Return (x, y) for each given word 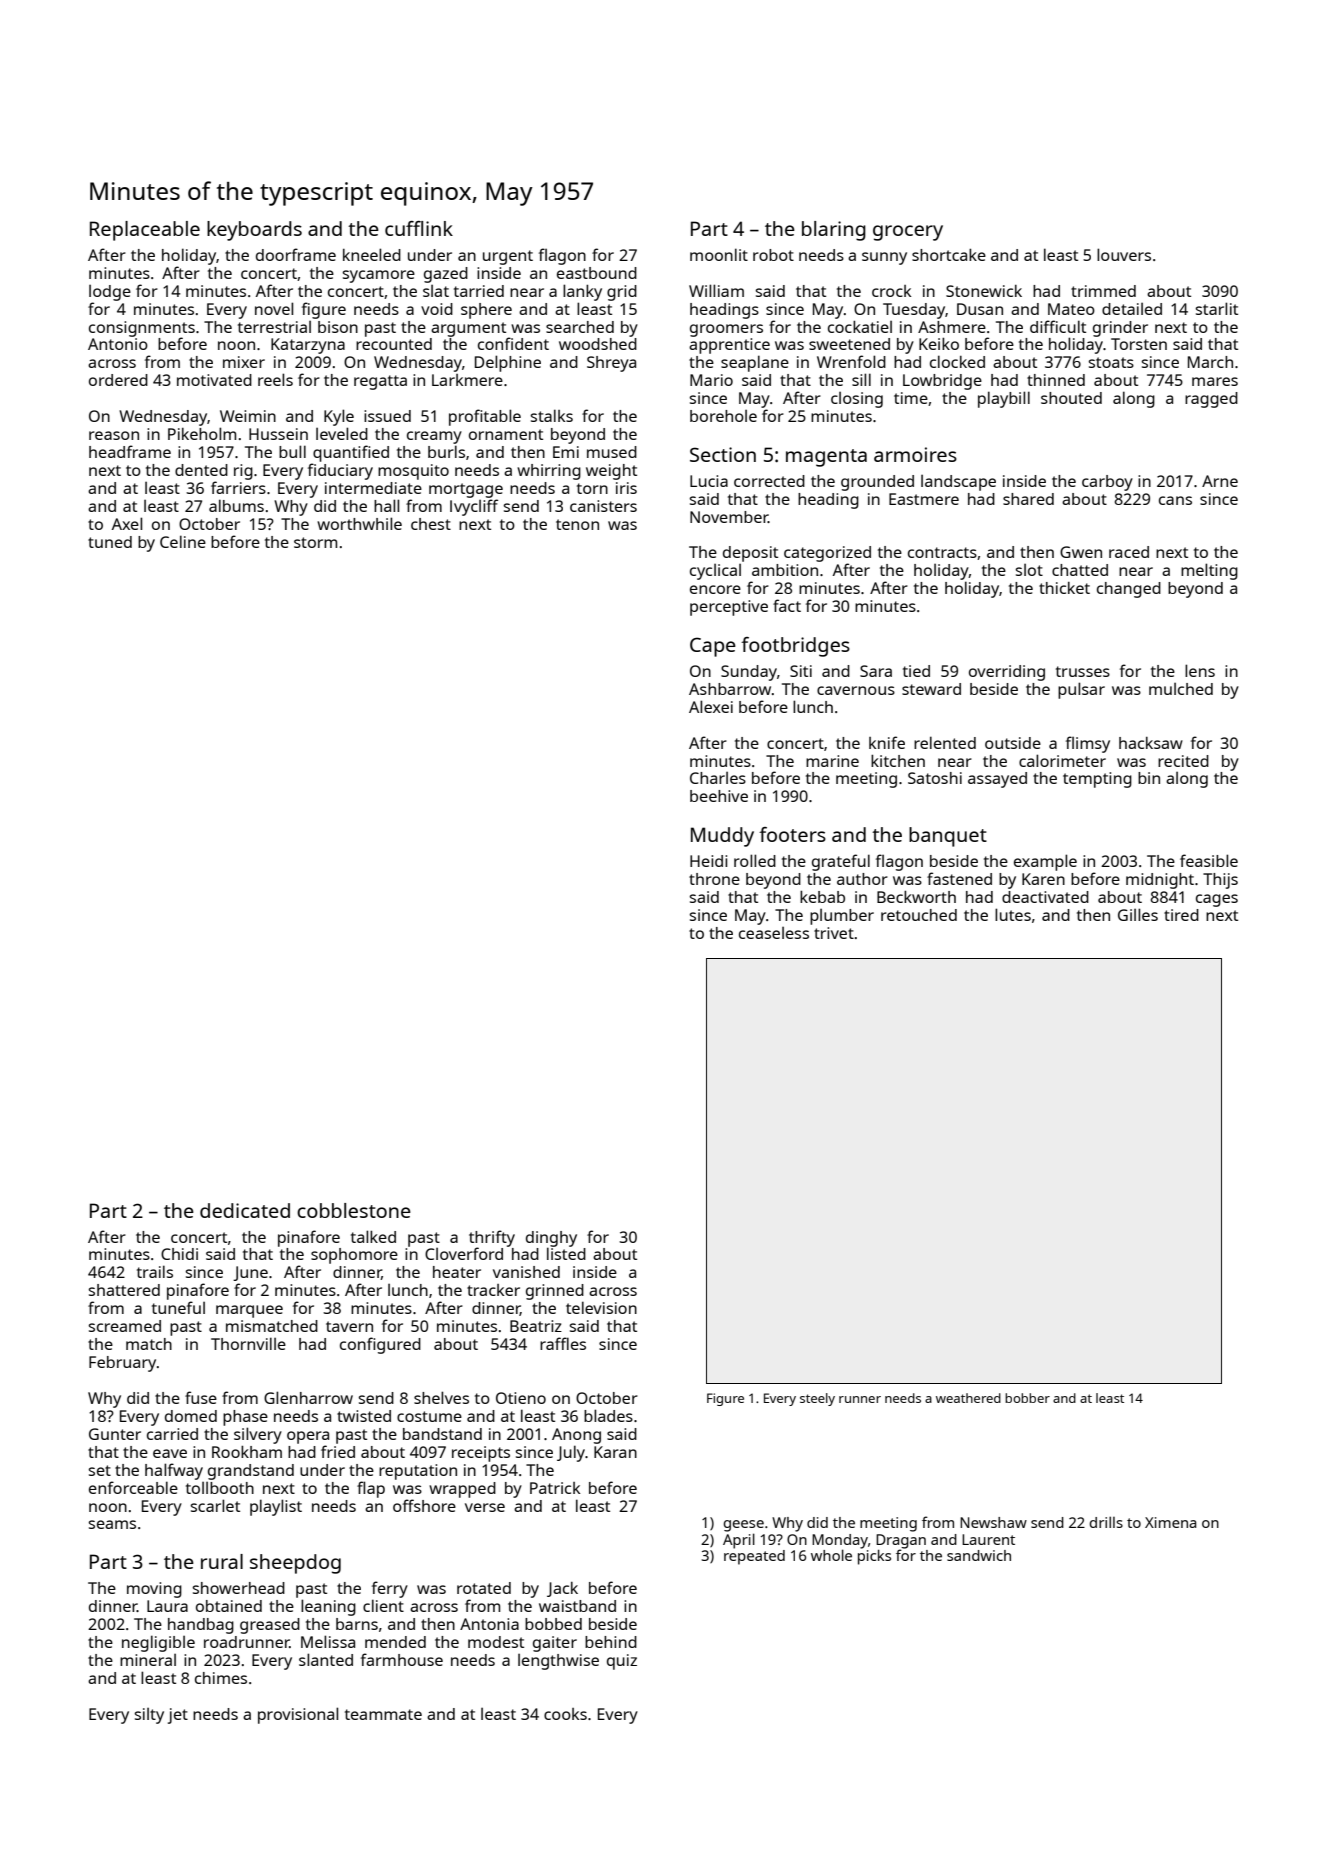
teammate (383, 1714)
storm (315, 542)
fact (787, 605)
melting (1209, 571)
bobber (1027, 1398)
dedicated (245, 1210)
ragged (1211, 400)
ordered (118, 380)
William (716, 290)
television (601, 1307)
